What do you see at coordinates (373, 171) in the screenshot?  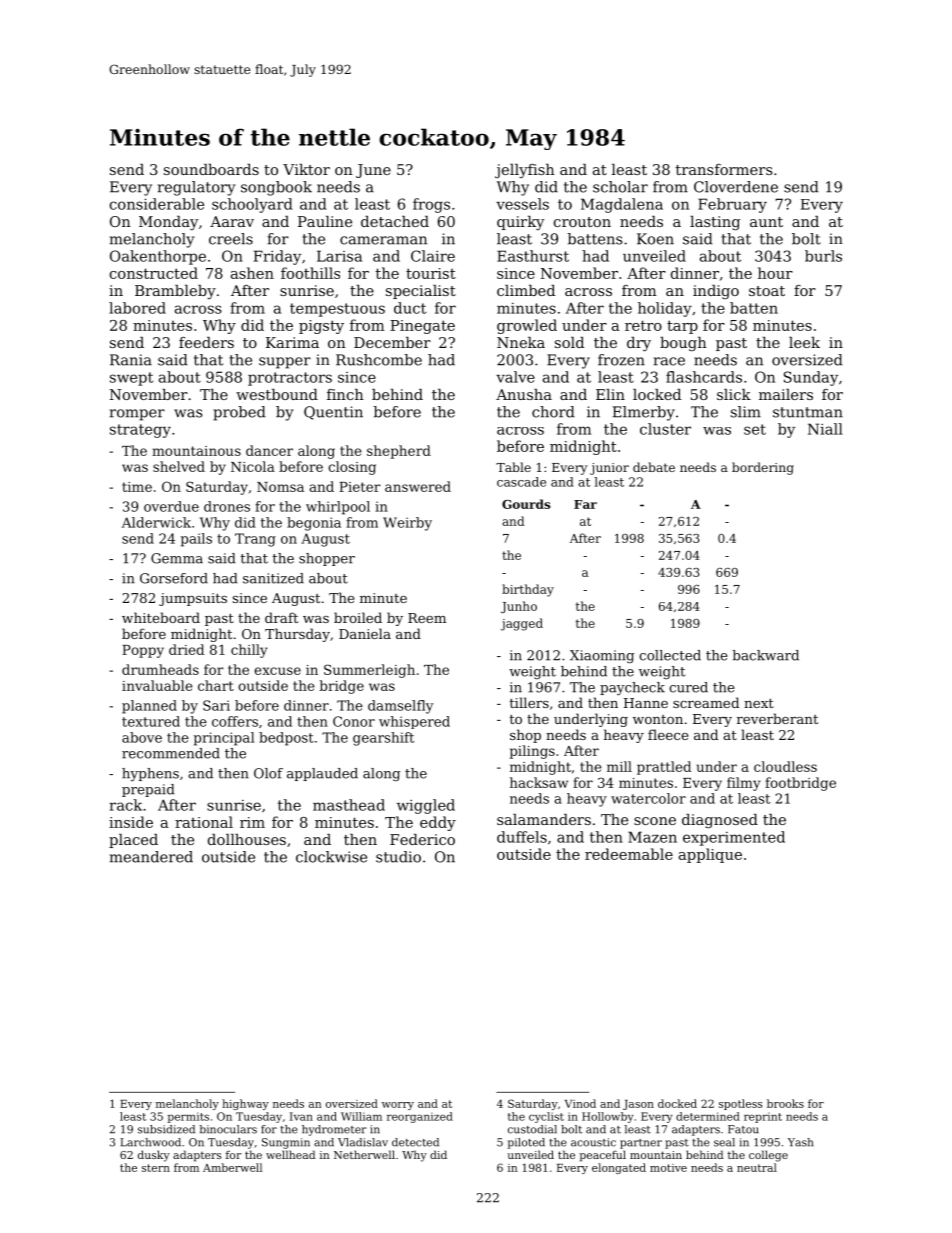 I see `June` at bounding box center [373, 171].
